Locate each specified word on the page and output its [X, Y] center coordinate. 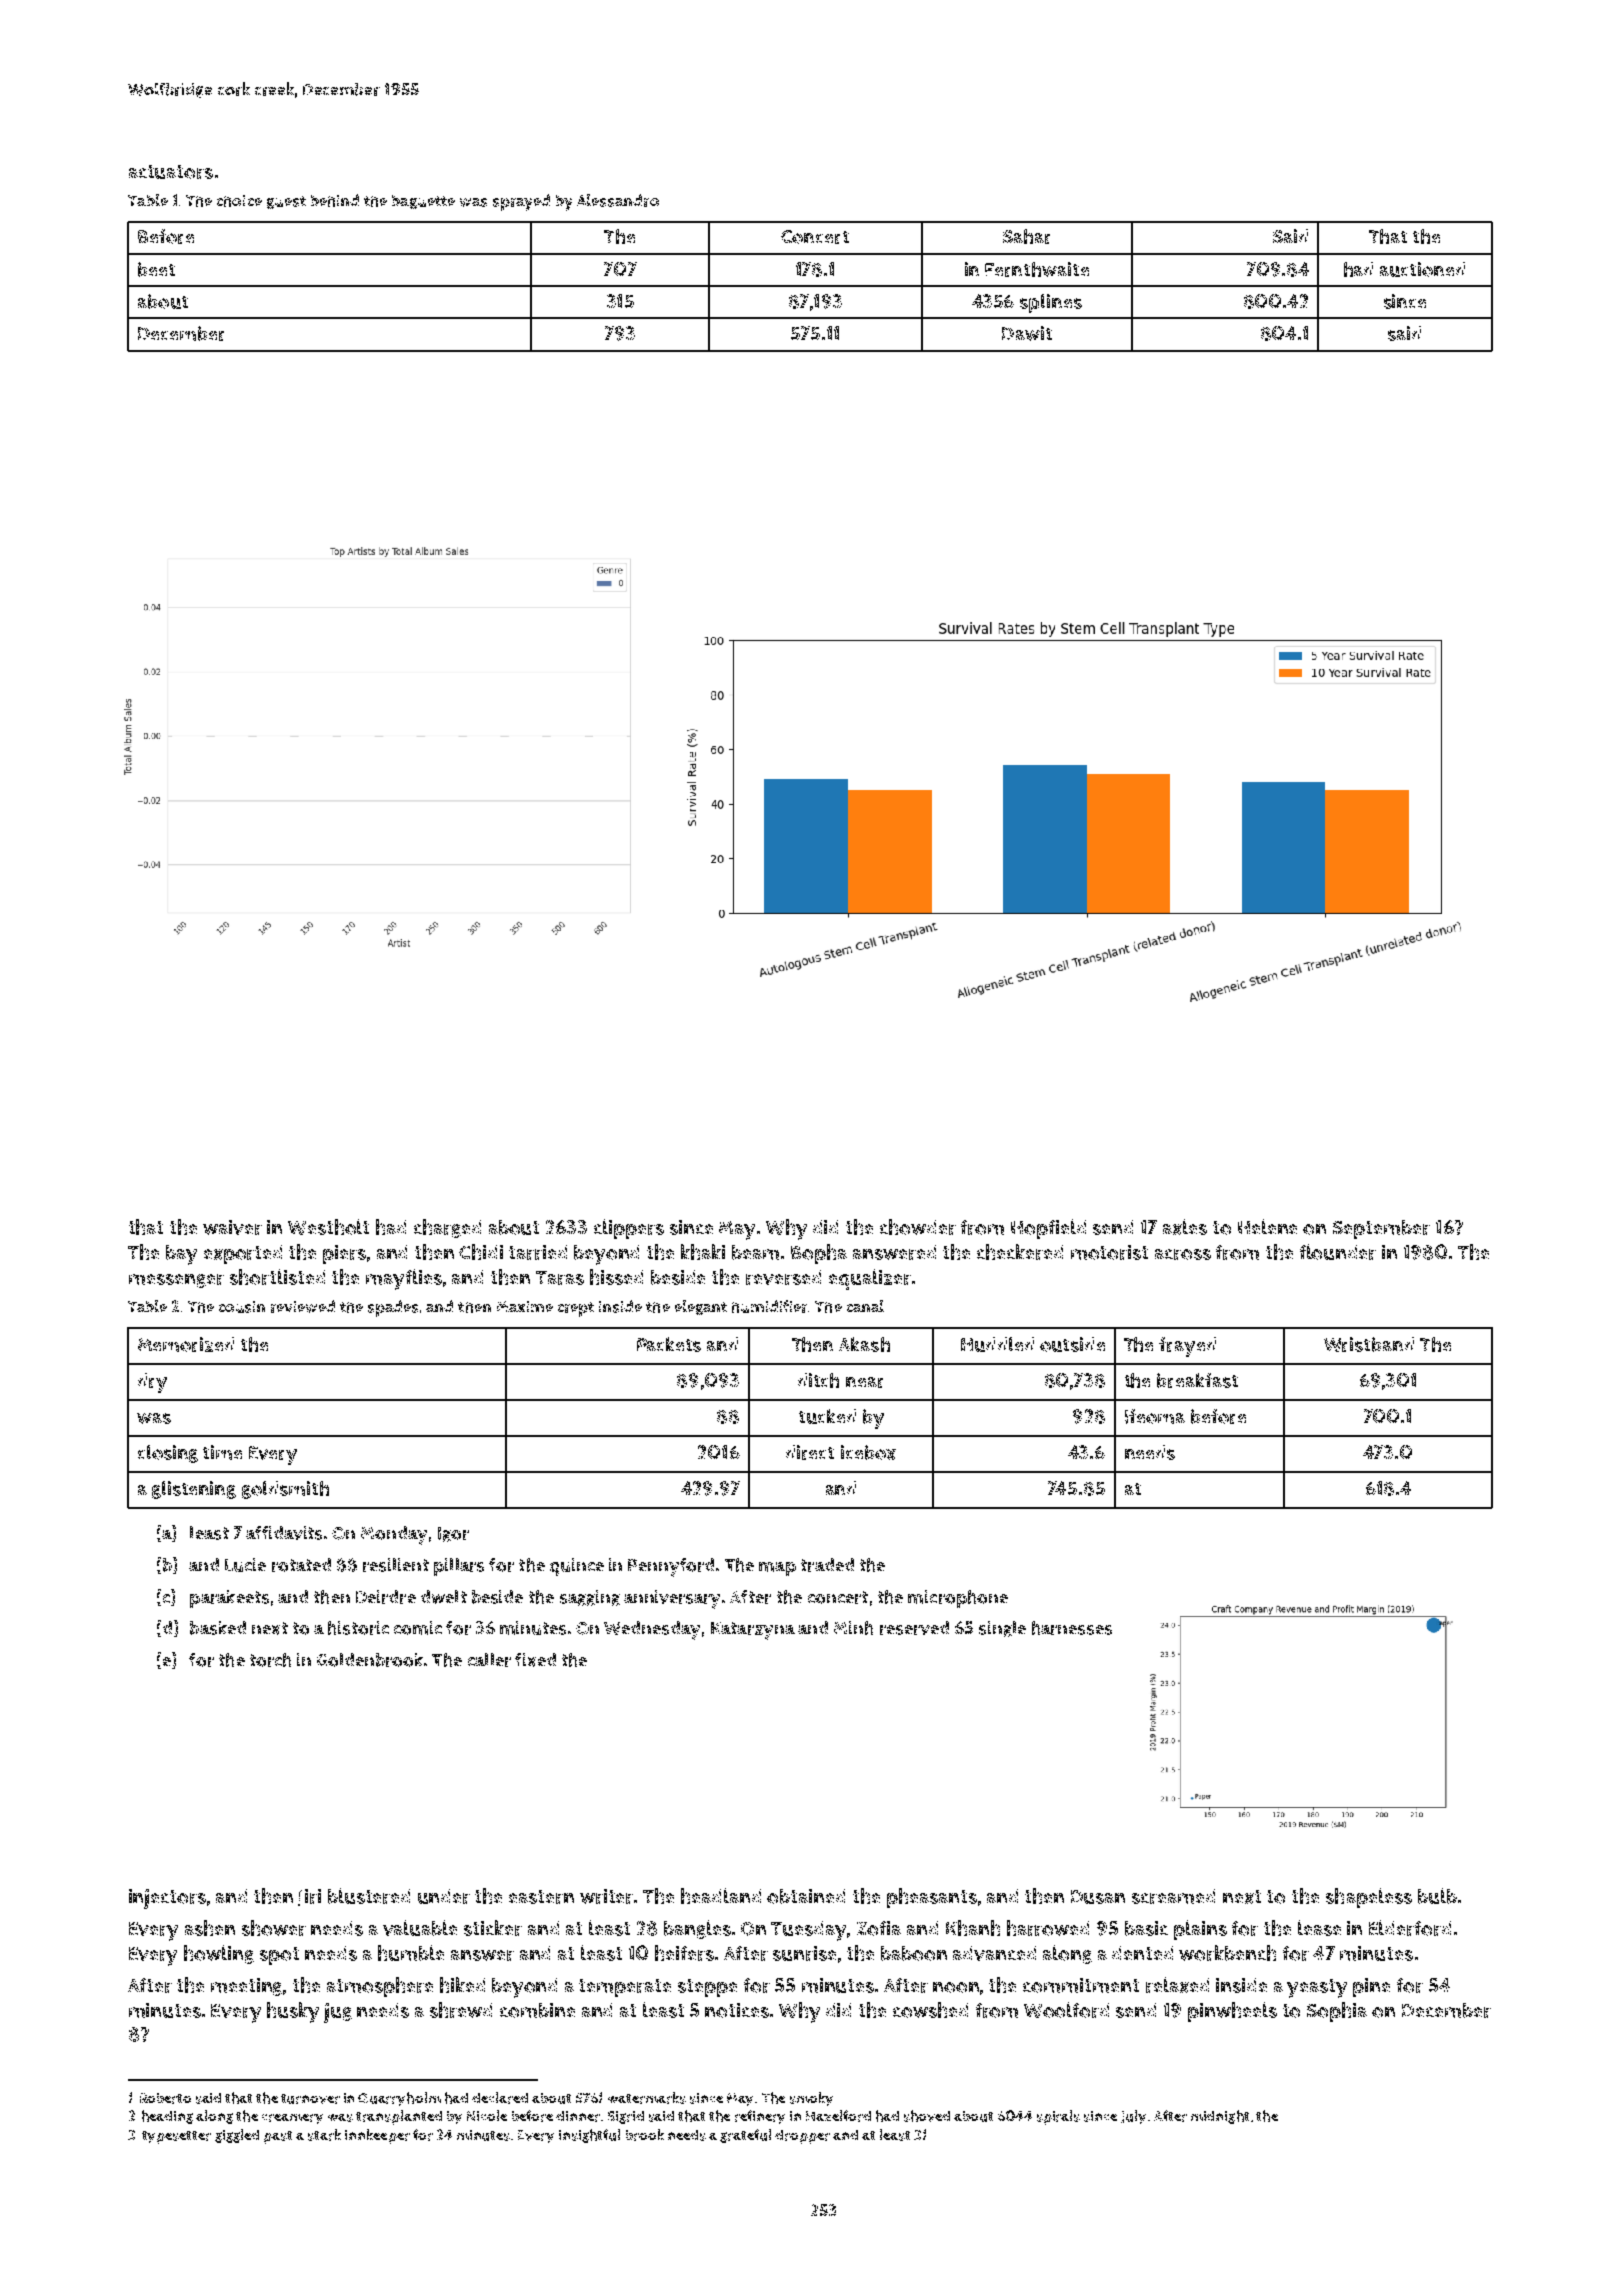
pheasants [932, 1898]
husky [293, 2012]
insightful [589, 2136]
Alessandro [618, 200]
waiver [232, 1227]
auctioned [1422, 269]
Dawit [1027, 333]
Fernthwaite [1037, 269]
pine [1371, 1987]
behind [335, 200]
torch [270, 1660]
